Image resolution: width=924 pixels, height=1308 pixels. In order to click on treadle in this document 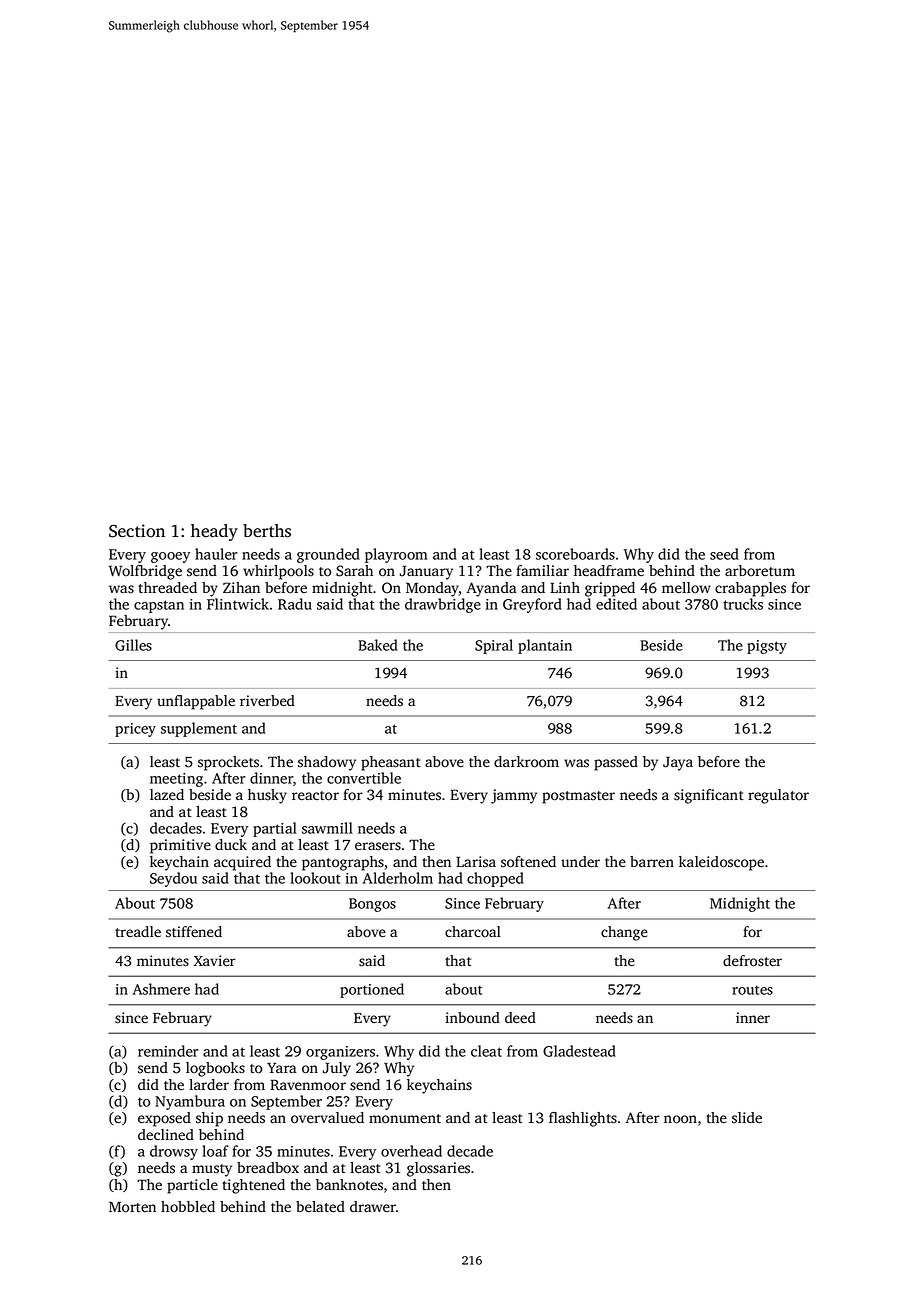, I will do `click(138, 931)`.
